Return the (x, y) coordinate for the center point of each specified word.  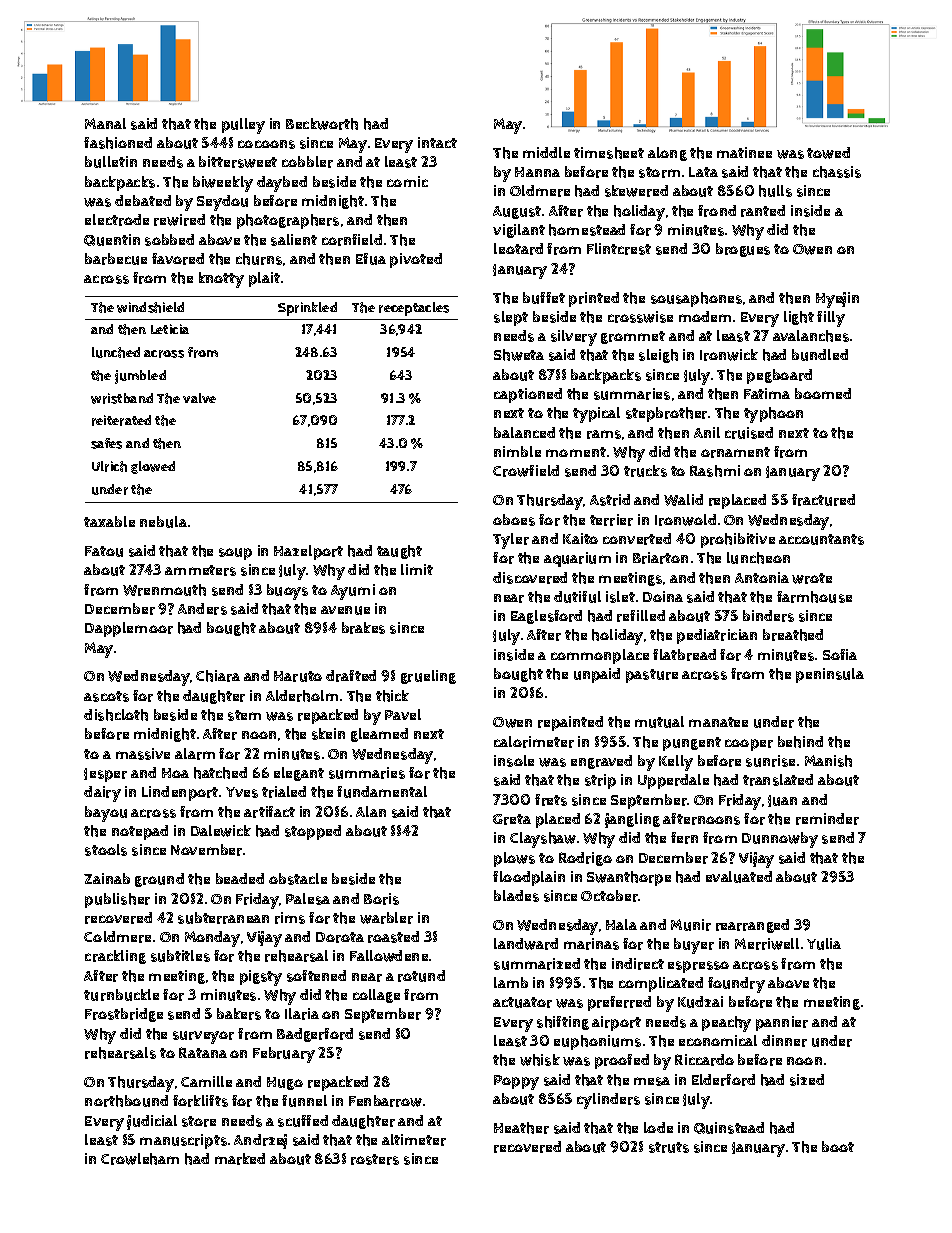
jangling (632, 820)
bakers (239, 1014)
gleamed (379, 735)
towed (828, 153)
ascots (106, 696)
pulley (243, 126)
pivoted (416, 260)
